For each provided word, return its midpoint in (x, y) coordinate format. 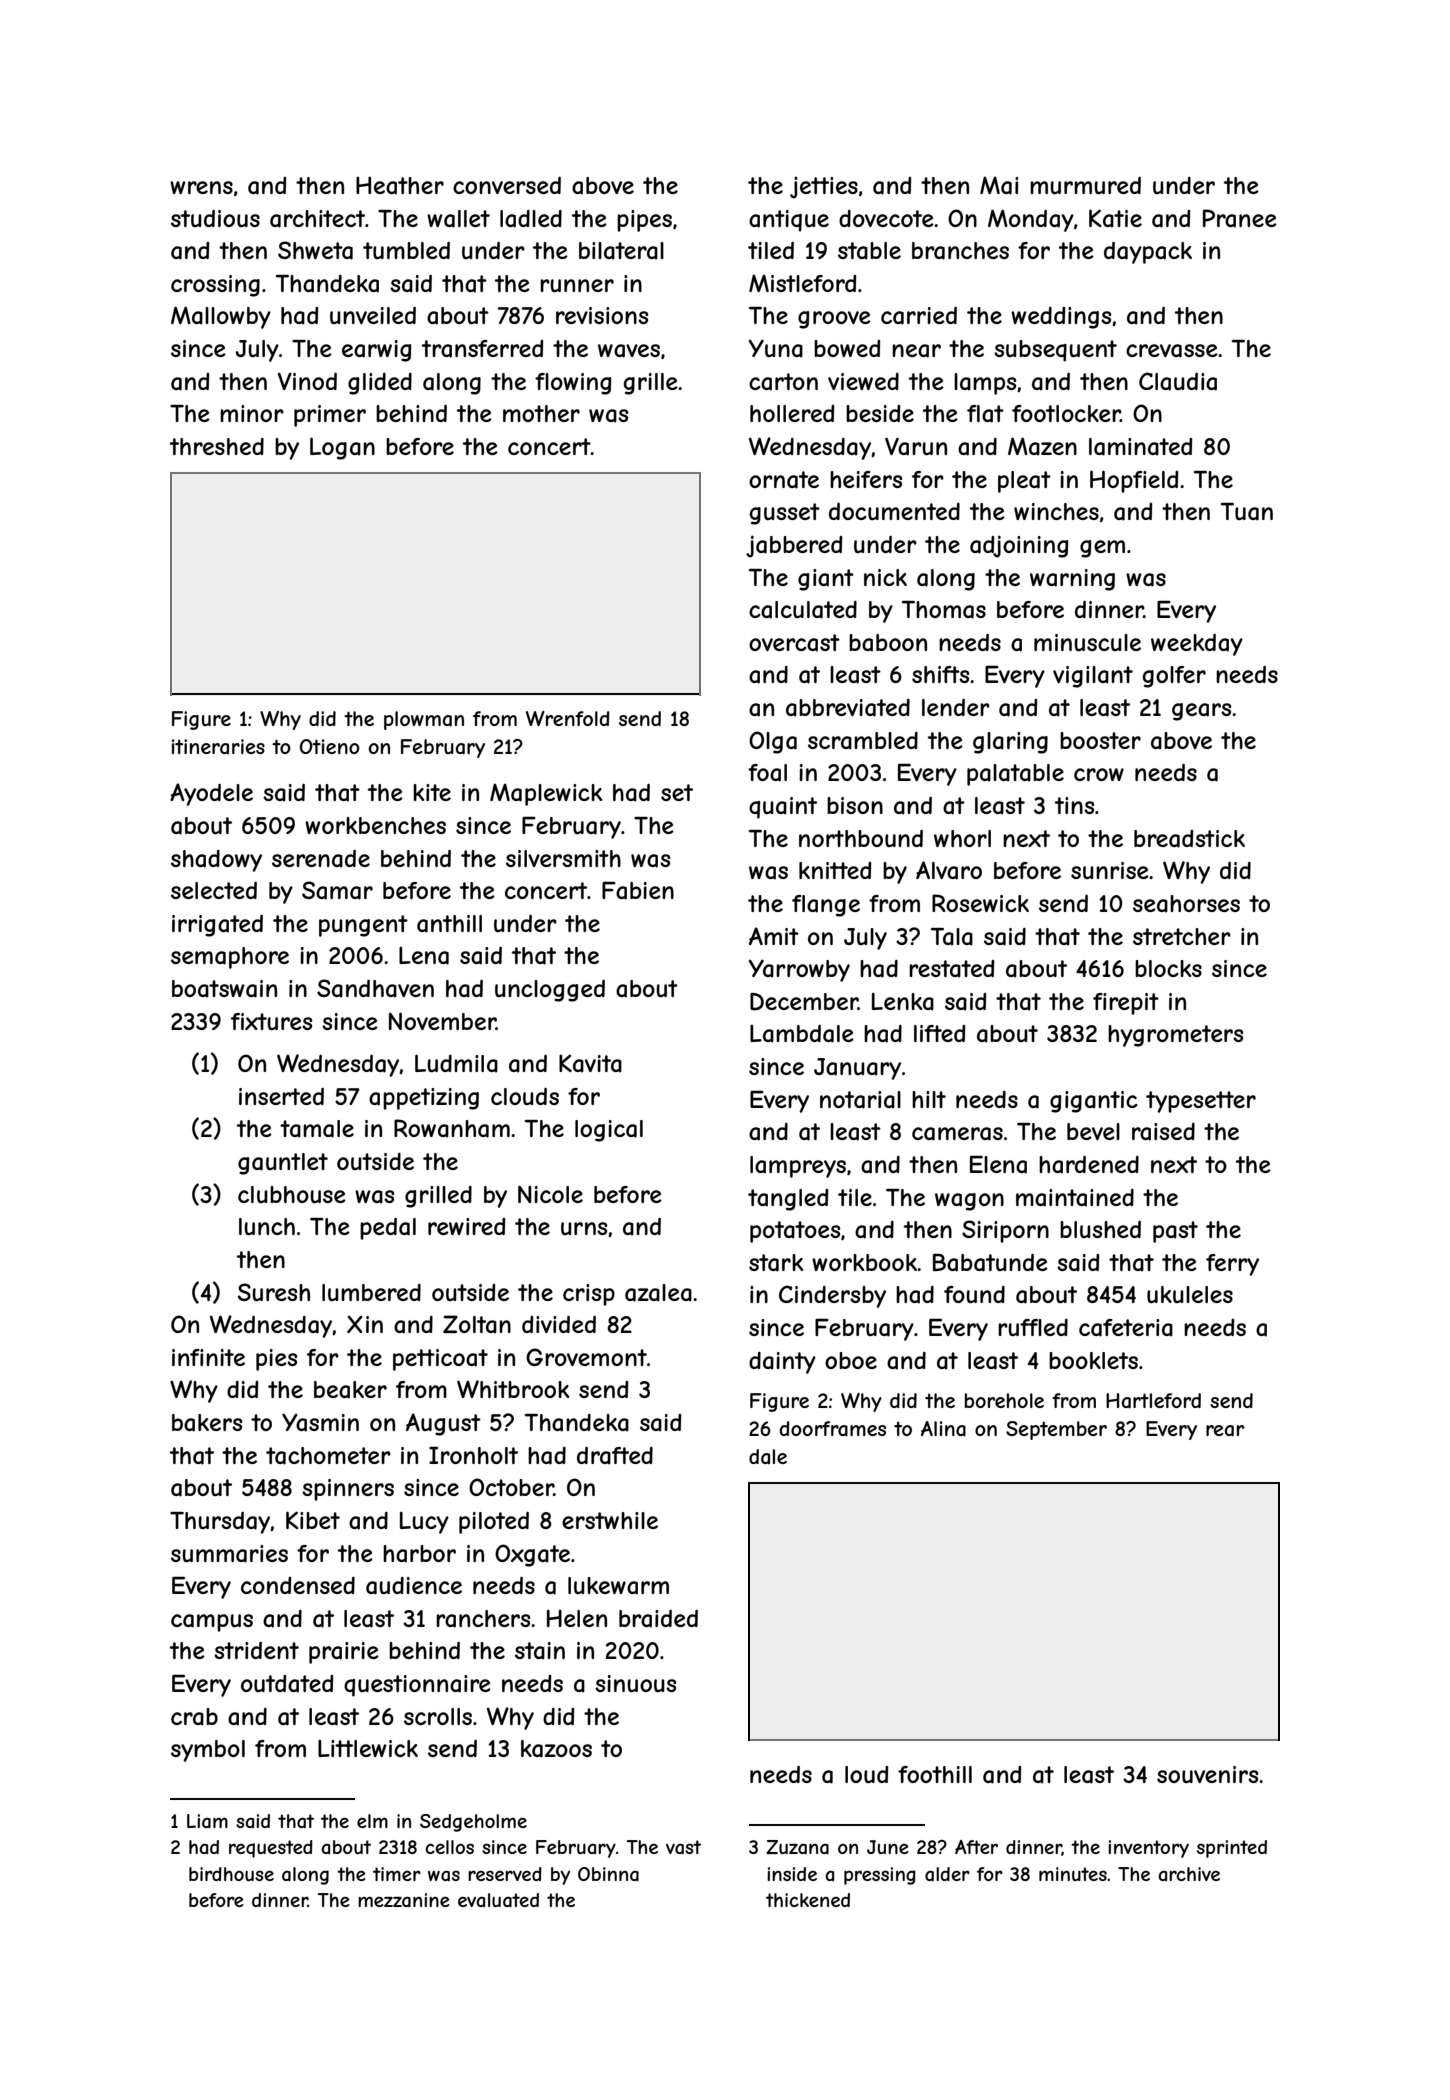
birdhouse (231, 1874)
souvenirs (1207, 1774)
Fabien (638, 890)
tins (1074, 805)
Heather (400, 185)
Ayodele (211, 794)
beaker (350, 1390)
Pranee (1240, 218)
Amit (774, 936)
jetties (824, 188)
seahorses (1186, 904)
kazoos (556, 1749)
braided (658, 1619)
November (442, 1021)
